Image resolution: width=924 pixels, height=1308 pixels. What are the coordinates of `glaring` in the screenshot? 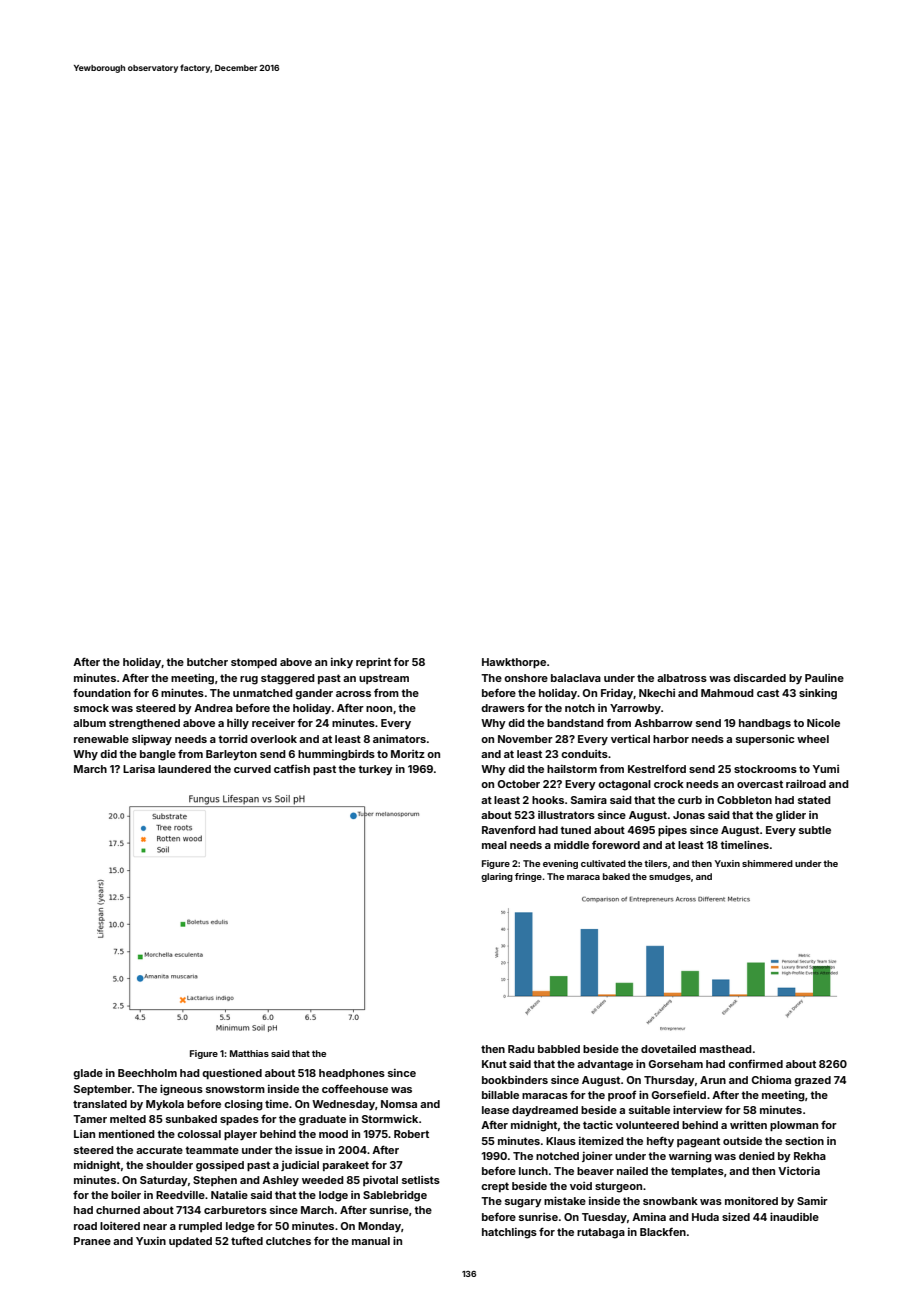 It's located at (497, 877).
